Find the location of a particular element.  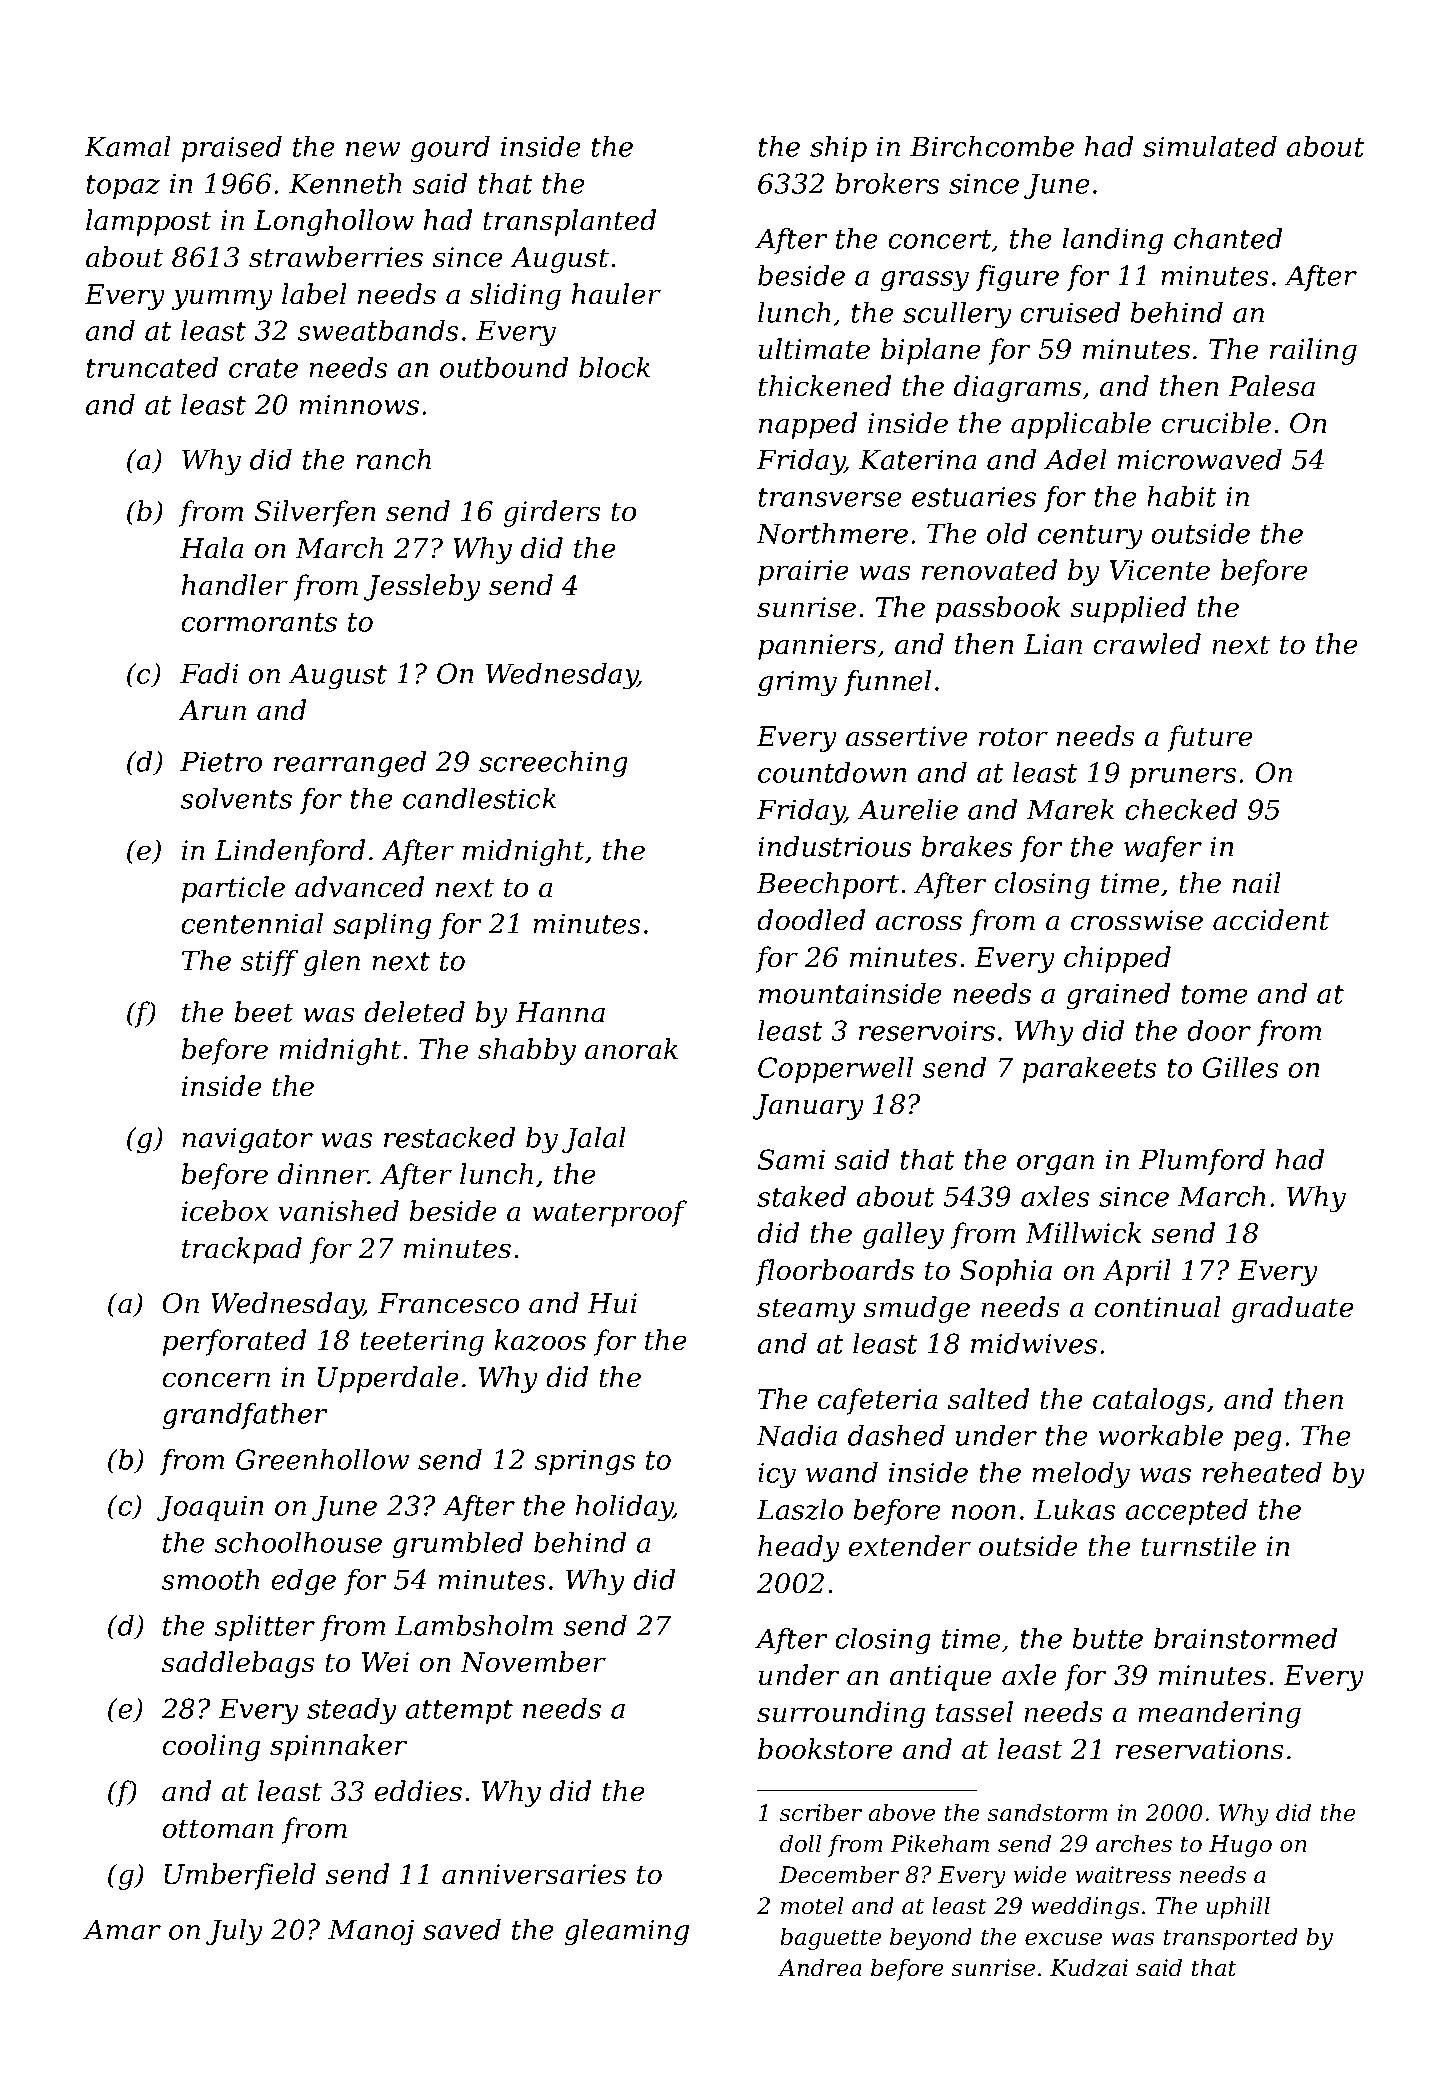

Manoj is located at coordinates (371, 1932).
